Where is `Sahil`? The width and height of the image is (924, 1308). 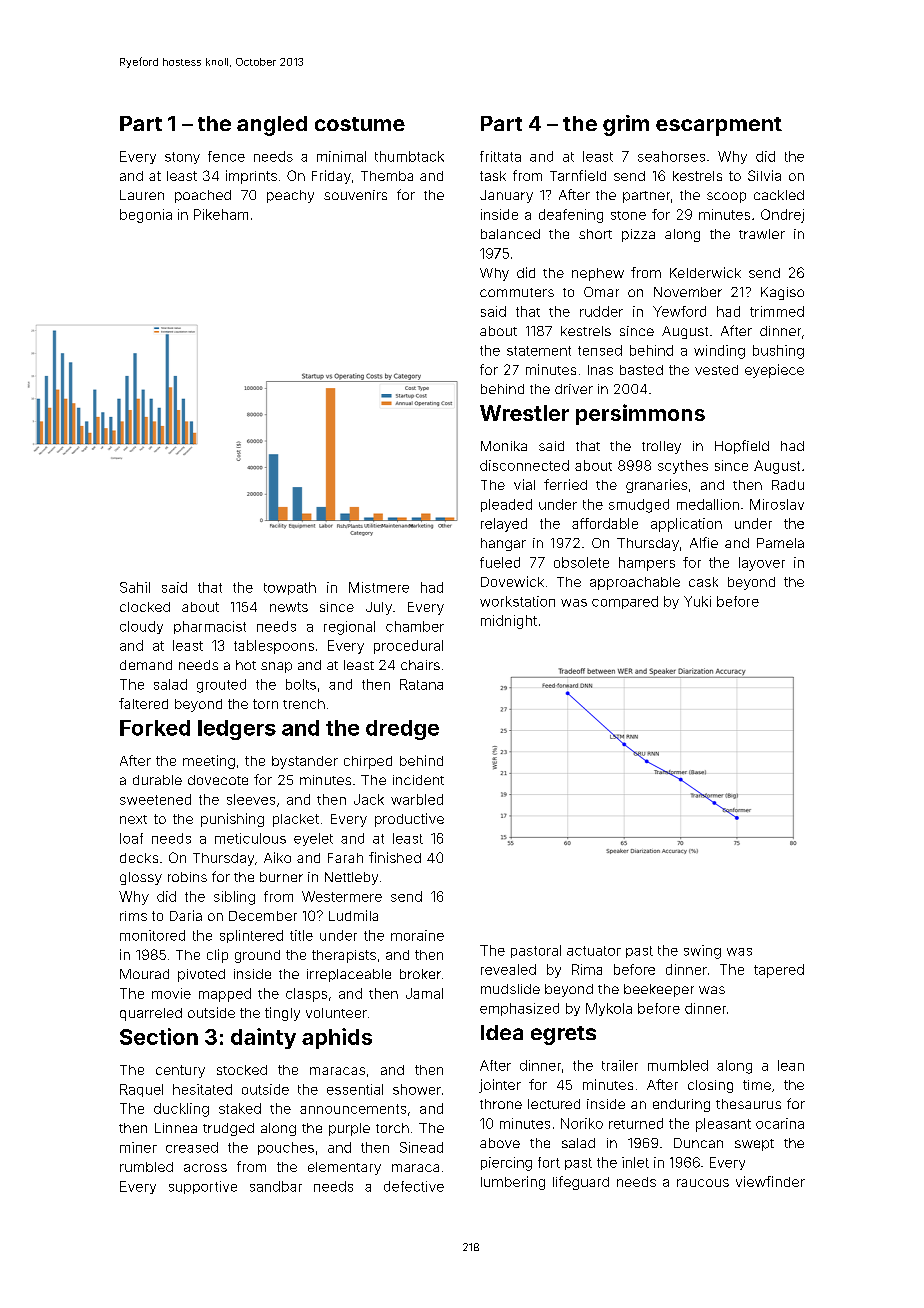
Sahil is located at coordinates (135, 587).
